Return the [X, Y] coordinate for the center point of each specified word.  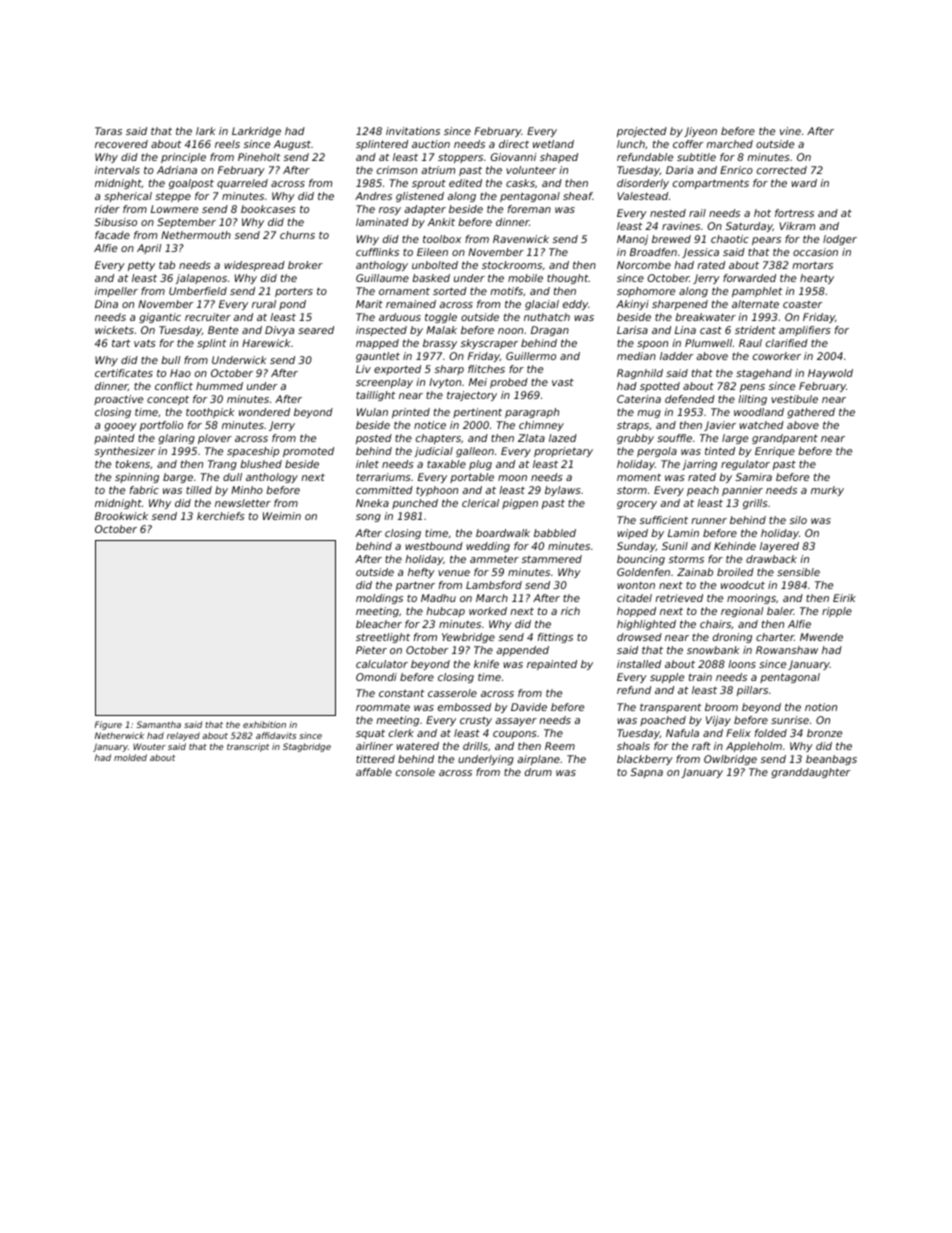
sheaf [578, 196]
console [415, 772]
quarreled [242, 184]
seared [316, 330]
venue [454, 573]
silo [798, 520]
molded [130, 757]
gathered [811, 413]
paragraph [532, 413]
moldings [379, 599]
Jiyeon [700, 132]
